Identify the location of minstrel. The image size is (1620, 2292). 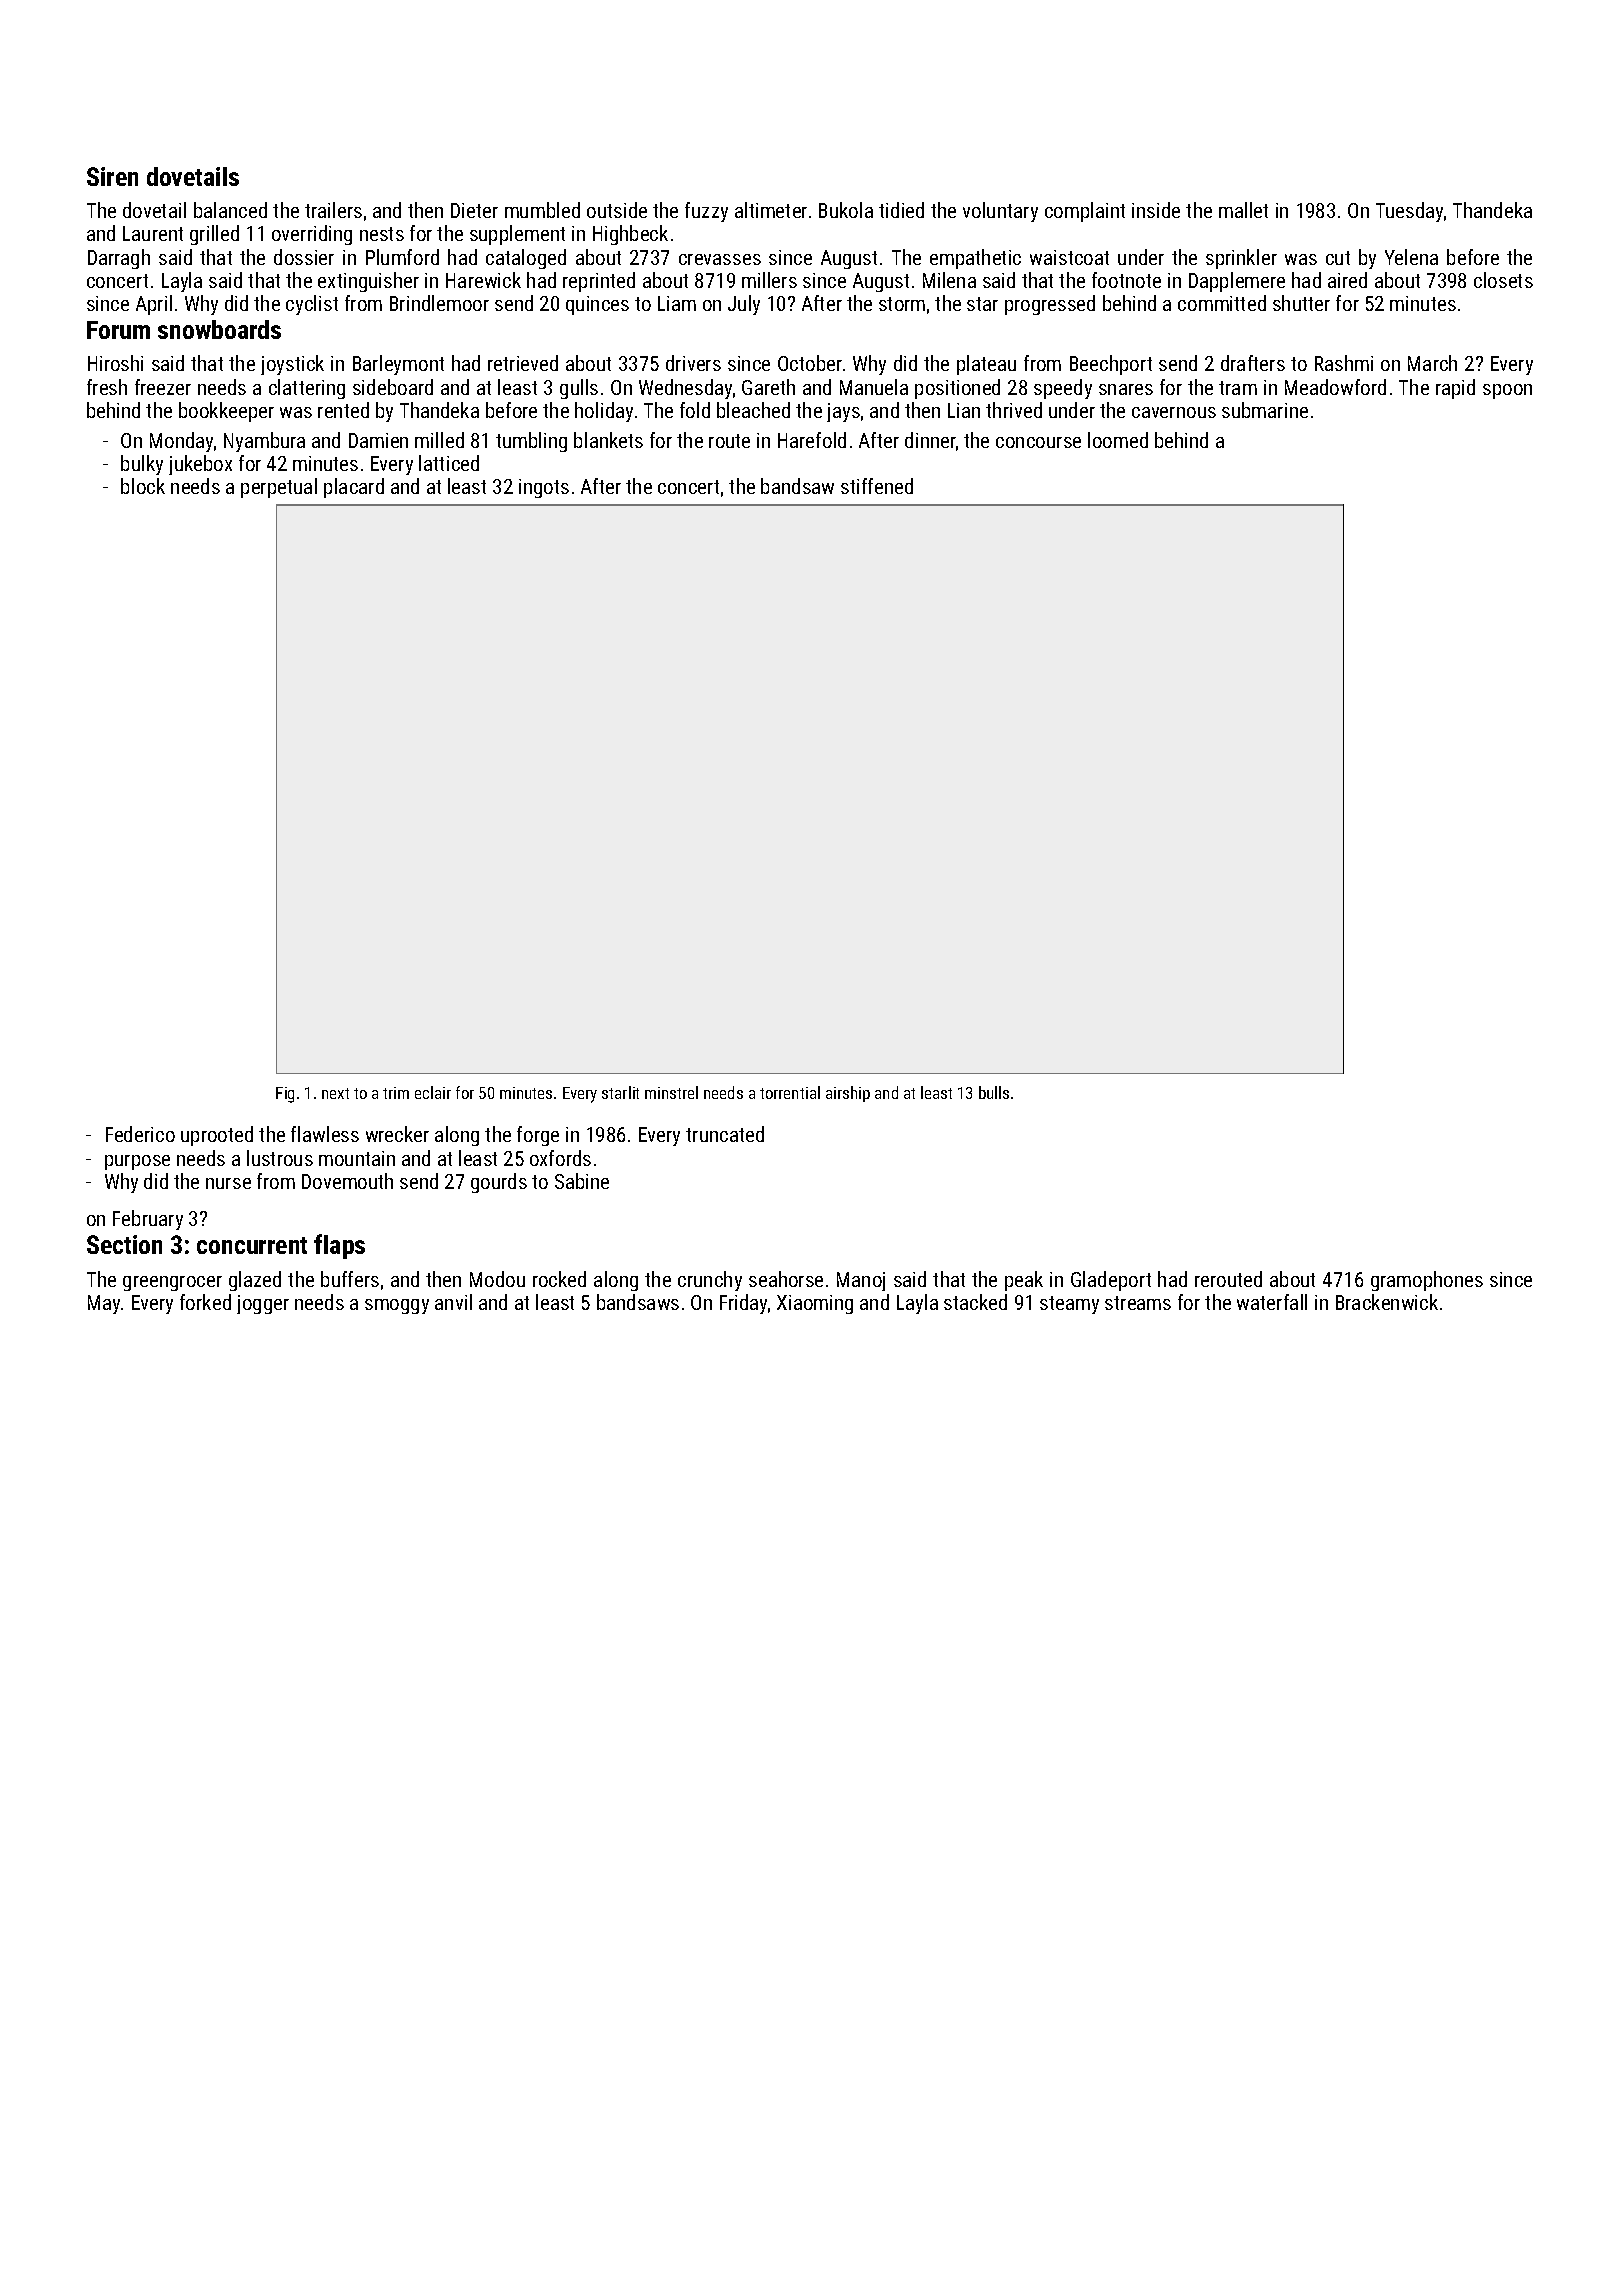
(671, 1092).
